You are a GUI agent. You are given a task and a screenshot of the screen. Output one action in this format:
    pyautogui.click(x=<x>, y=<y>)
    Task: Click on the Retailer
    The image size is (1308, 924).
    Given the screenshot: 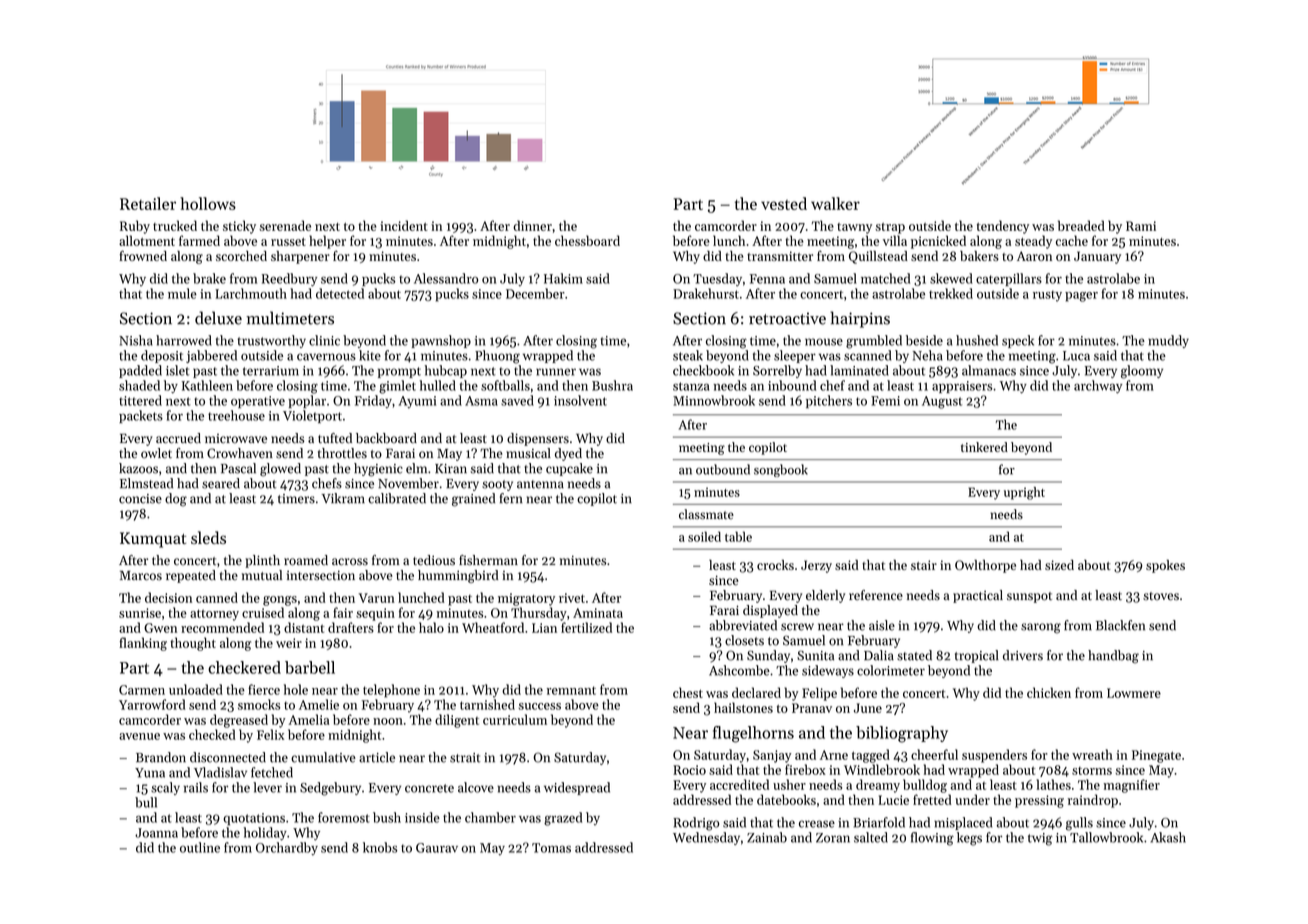 What is the action you would take?
    pyautogui.click(x=148, y=203)
